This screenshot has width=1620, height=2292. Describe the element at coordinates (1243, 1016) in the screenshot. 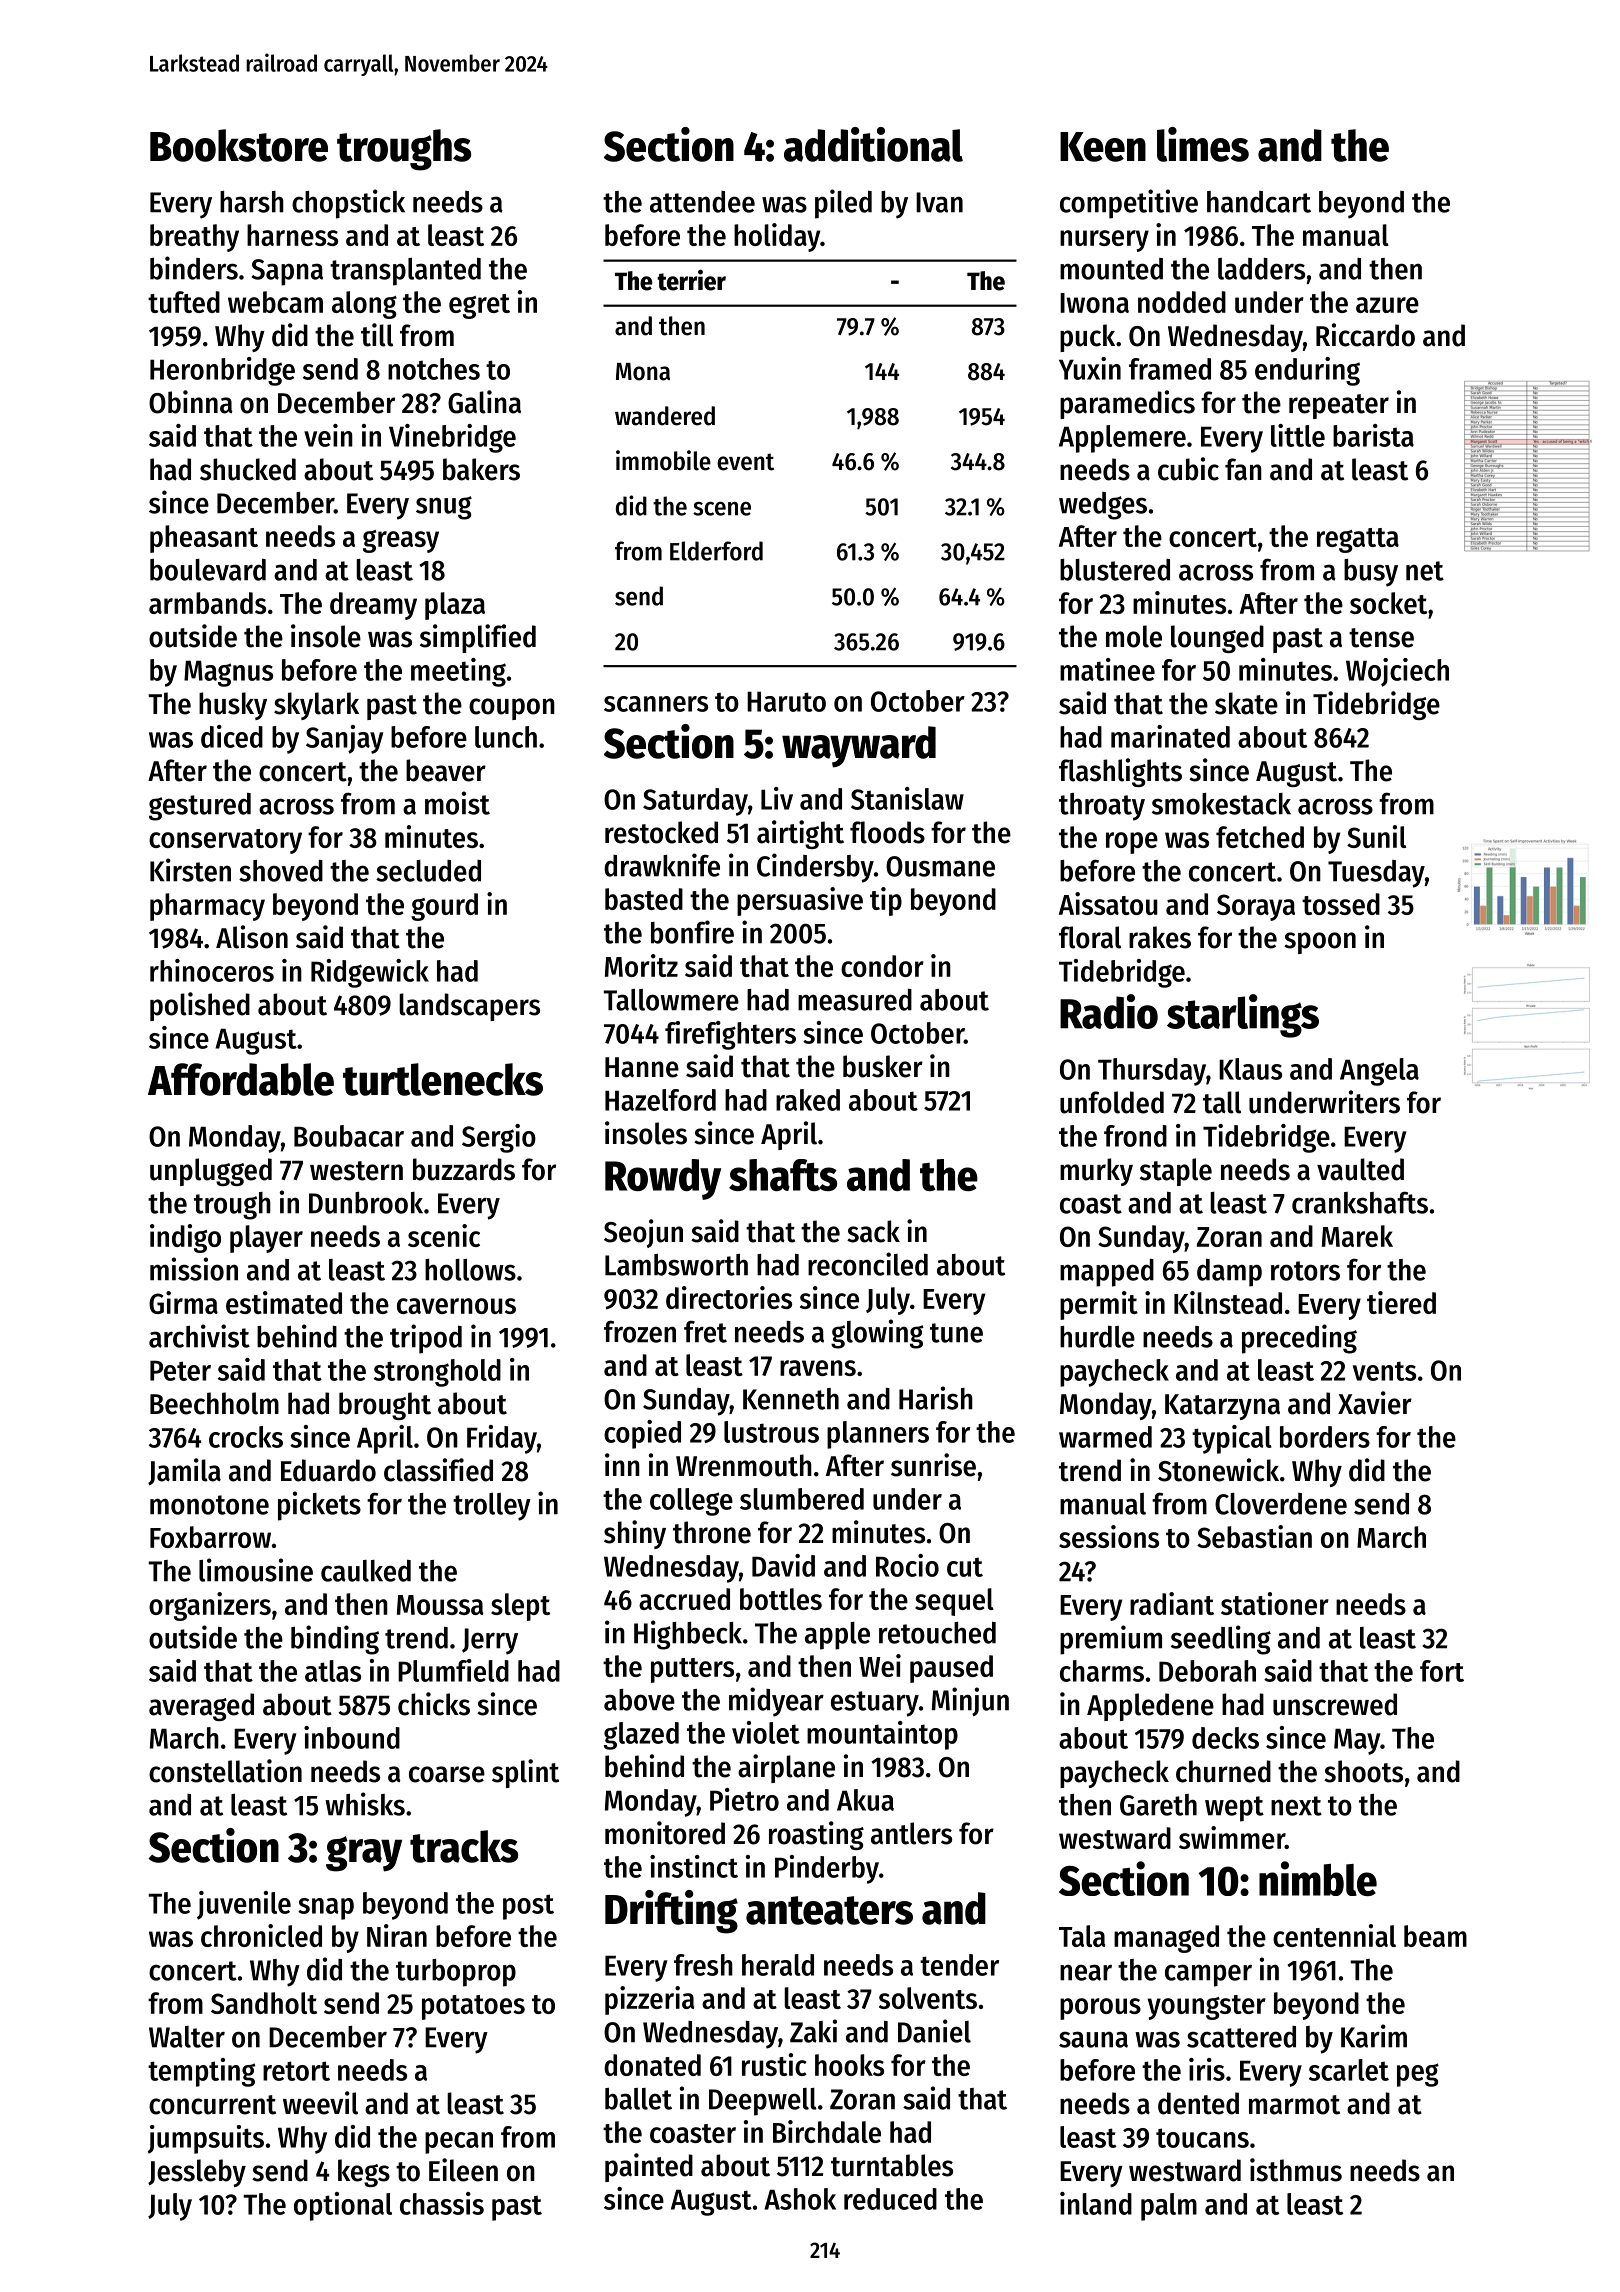

I see `starlings` at that location.
